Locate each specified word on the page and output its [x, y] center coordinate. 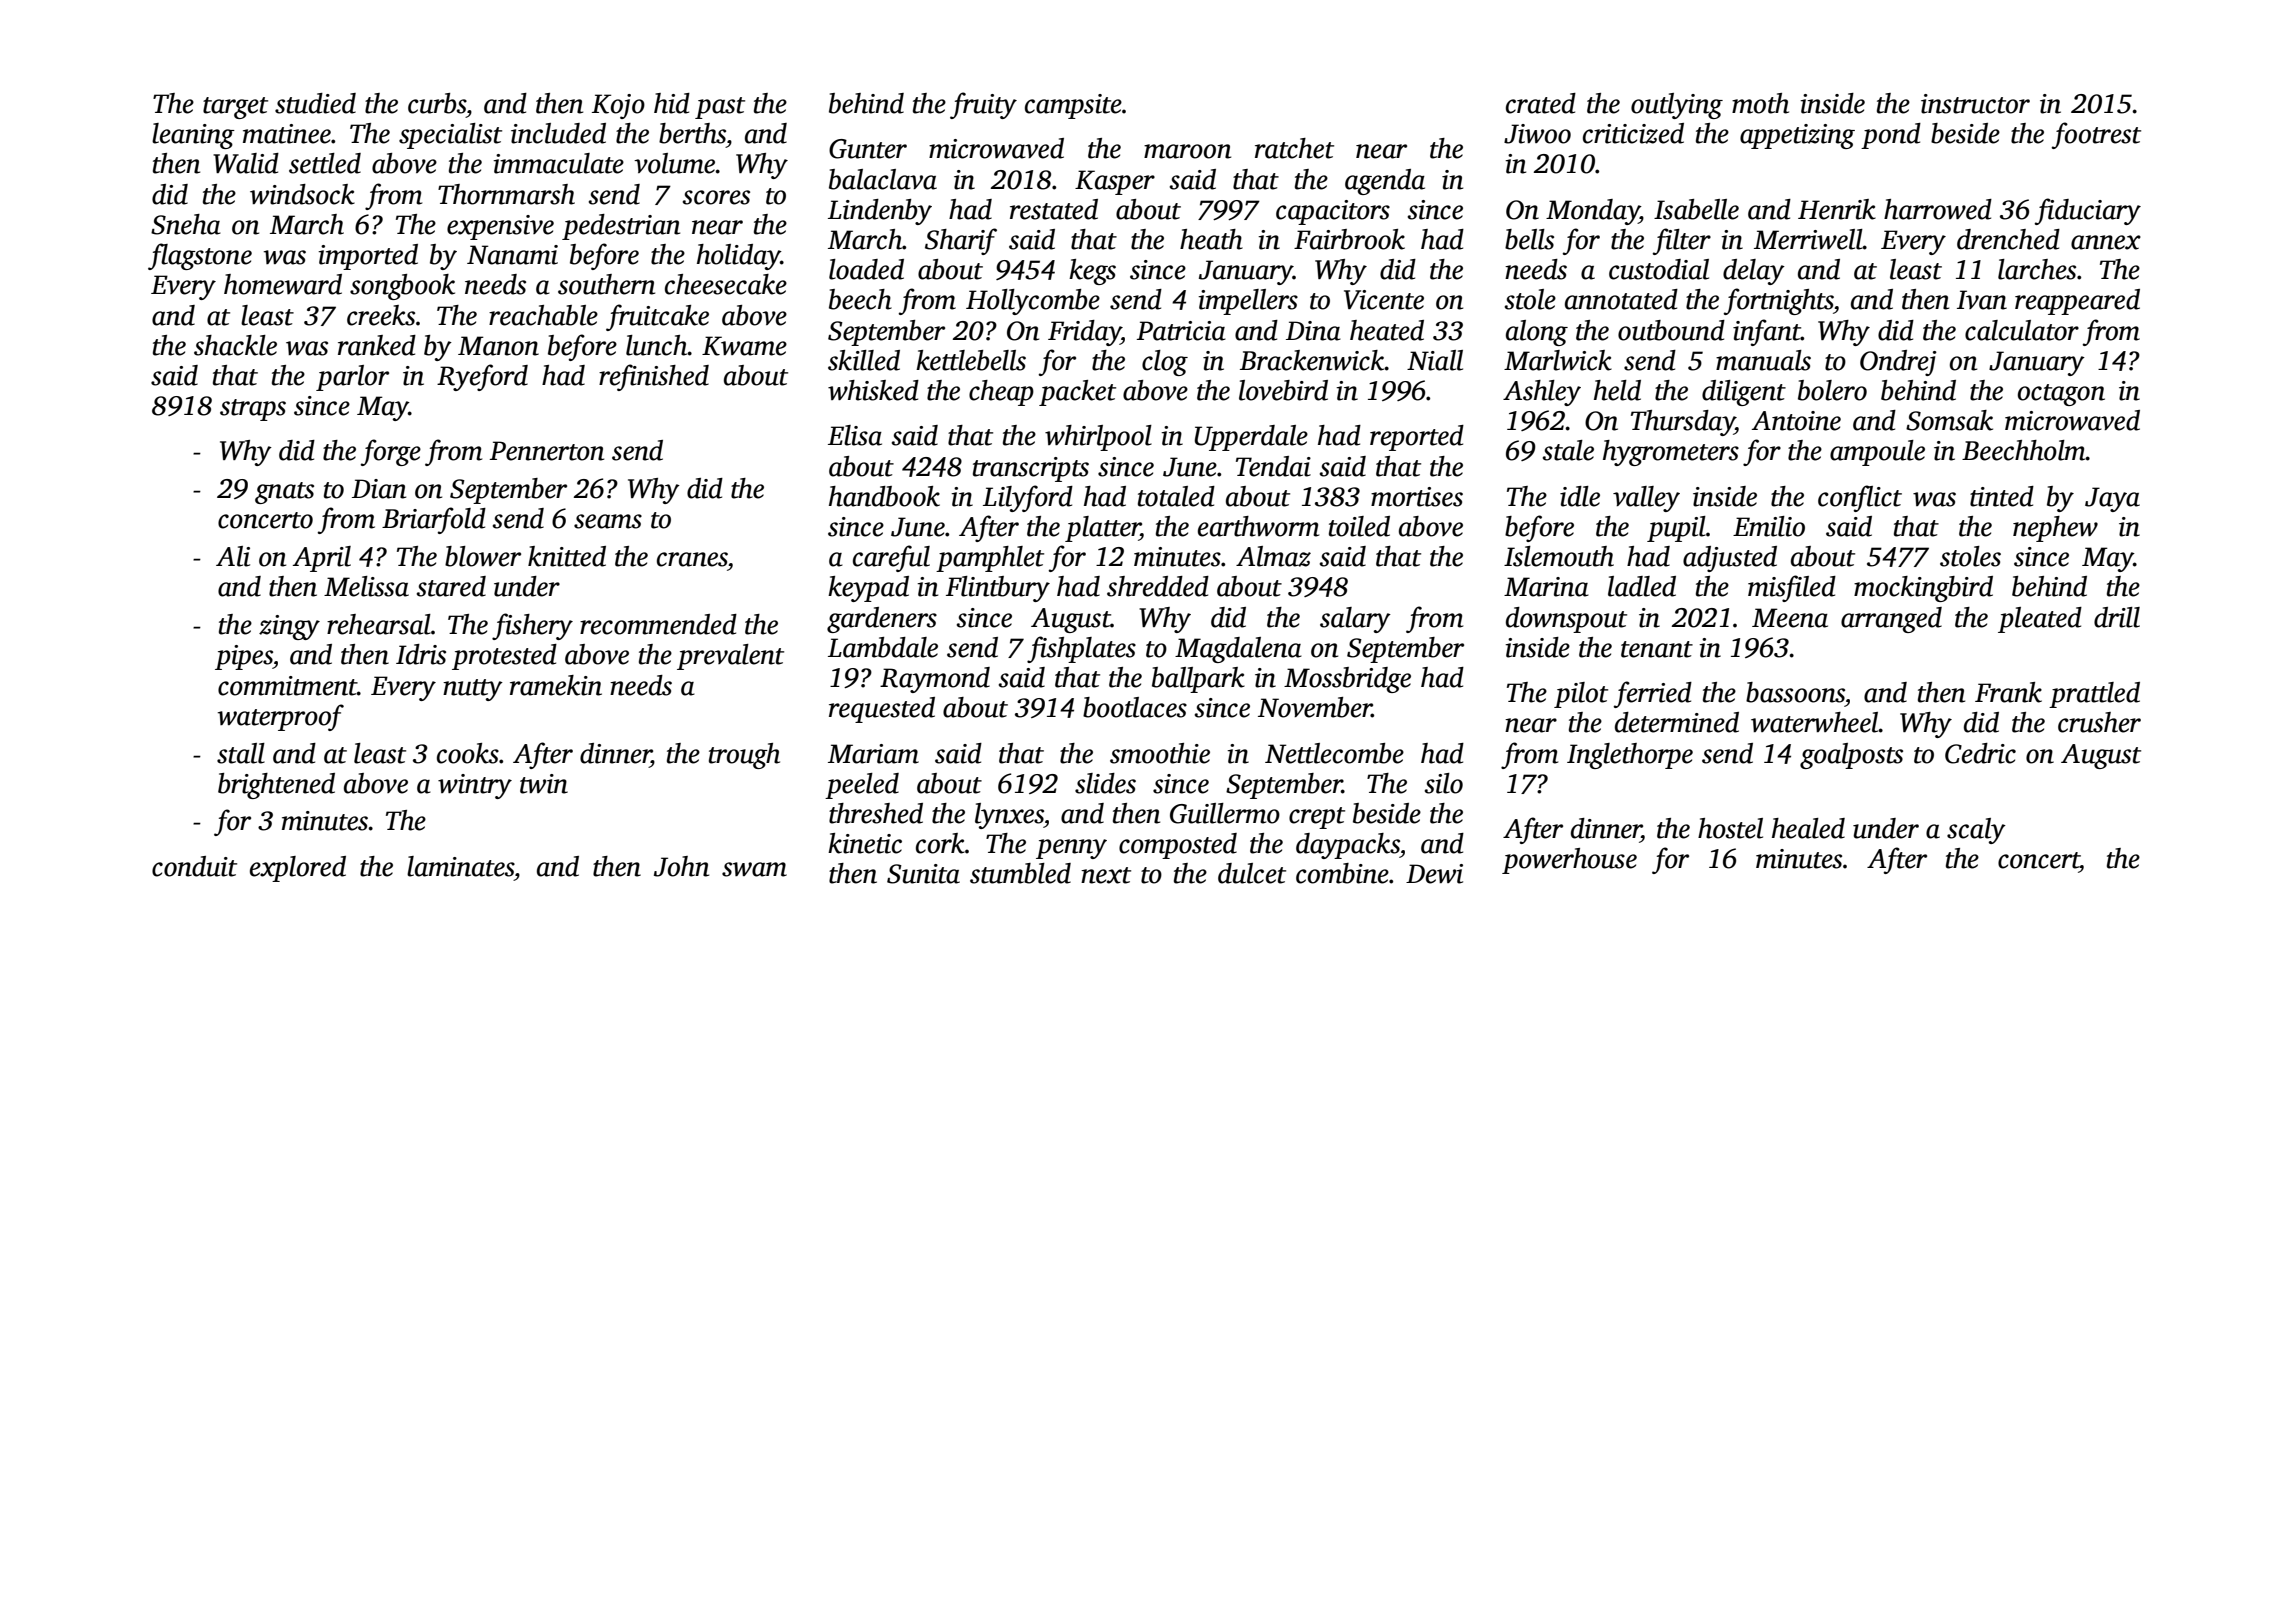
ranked [377, 345]
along [1537, 333]
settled [325, 163]
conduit [194, 866]
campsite [1073, 106]
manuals [1763, 360]
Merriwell [1808, 239]
